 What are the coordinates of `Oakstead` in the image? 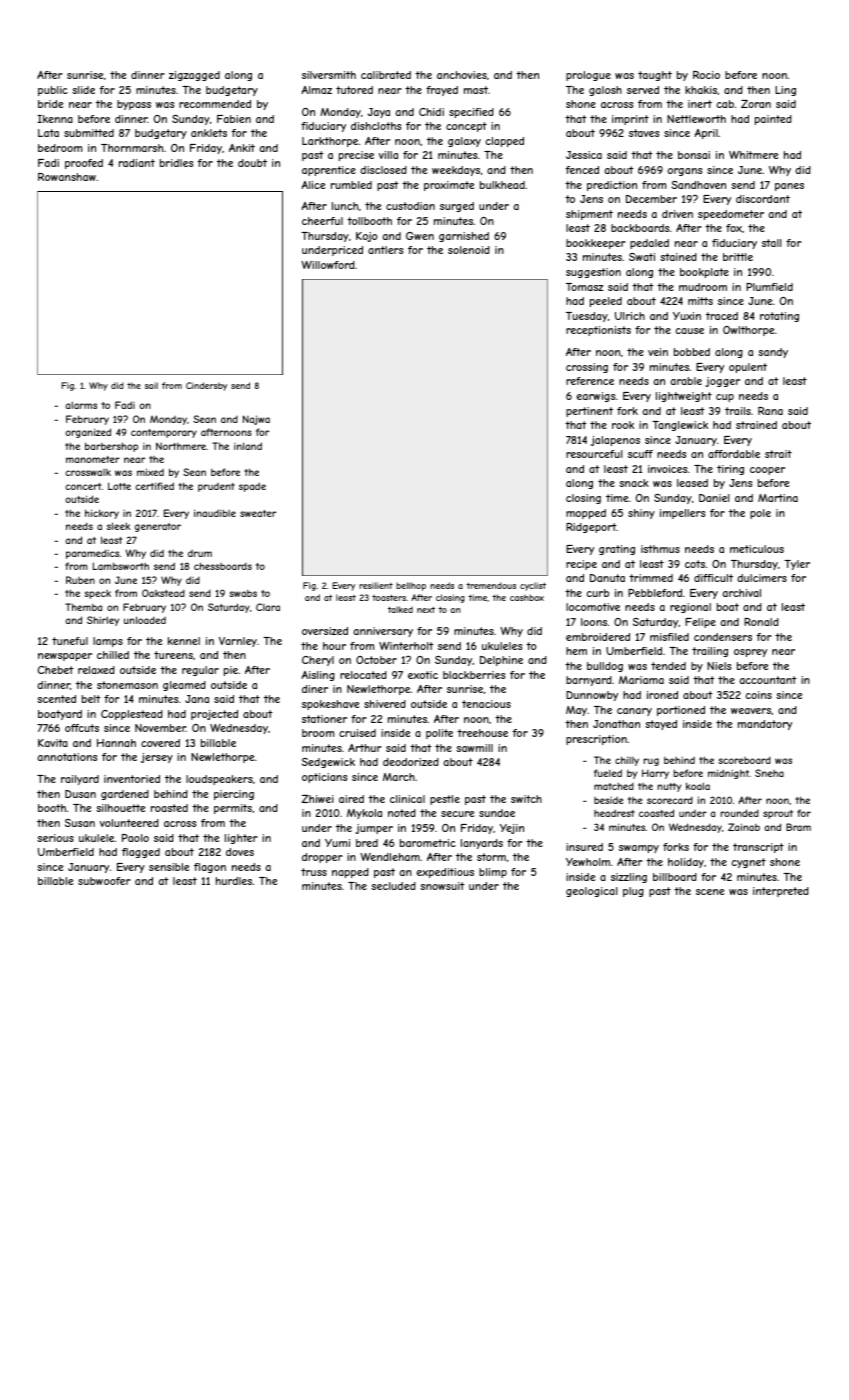 It's located at (163, 593).
